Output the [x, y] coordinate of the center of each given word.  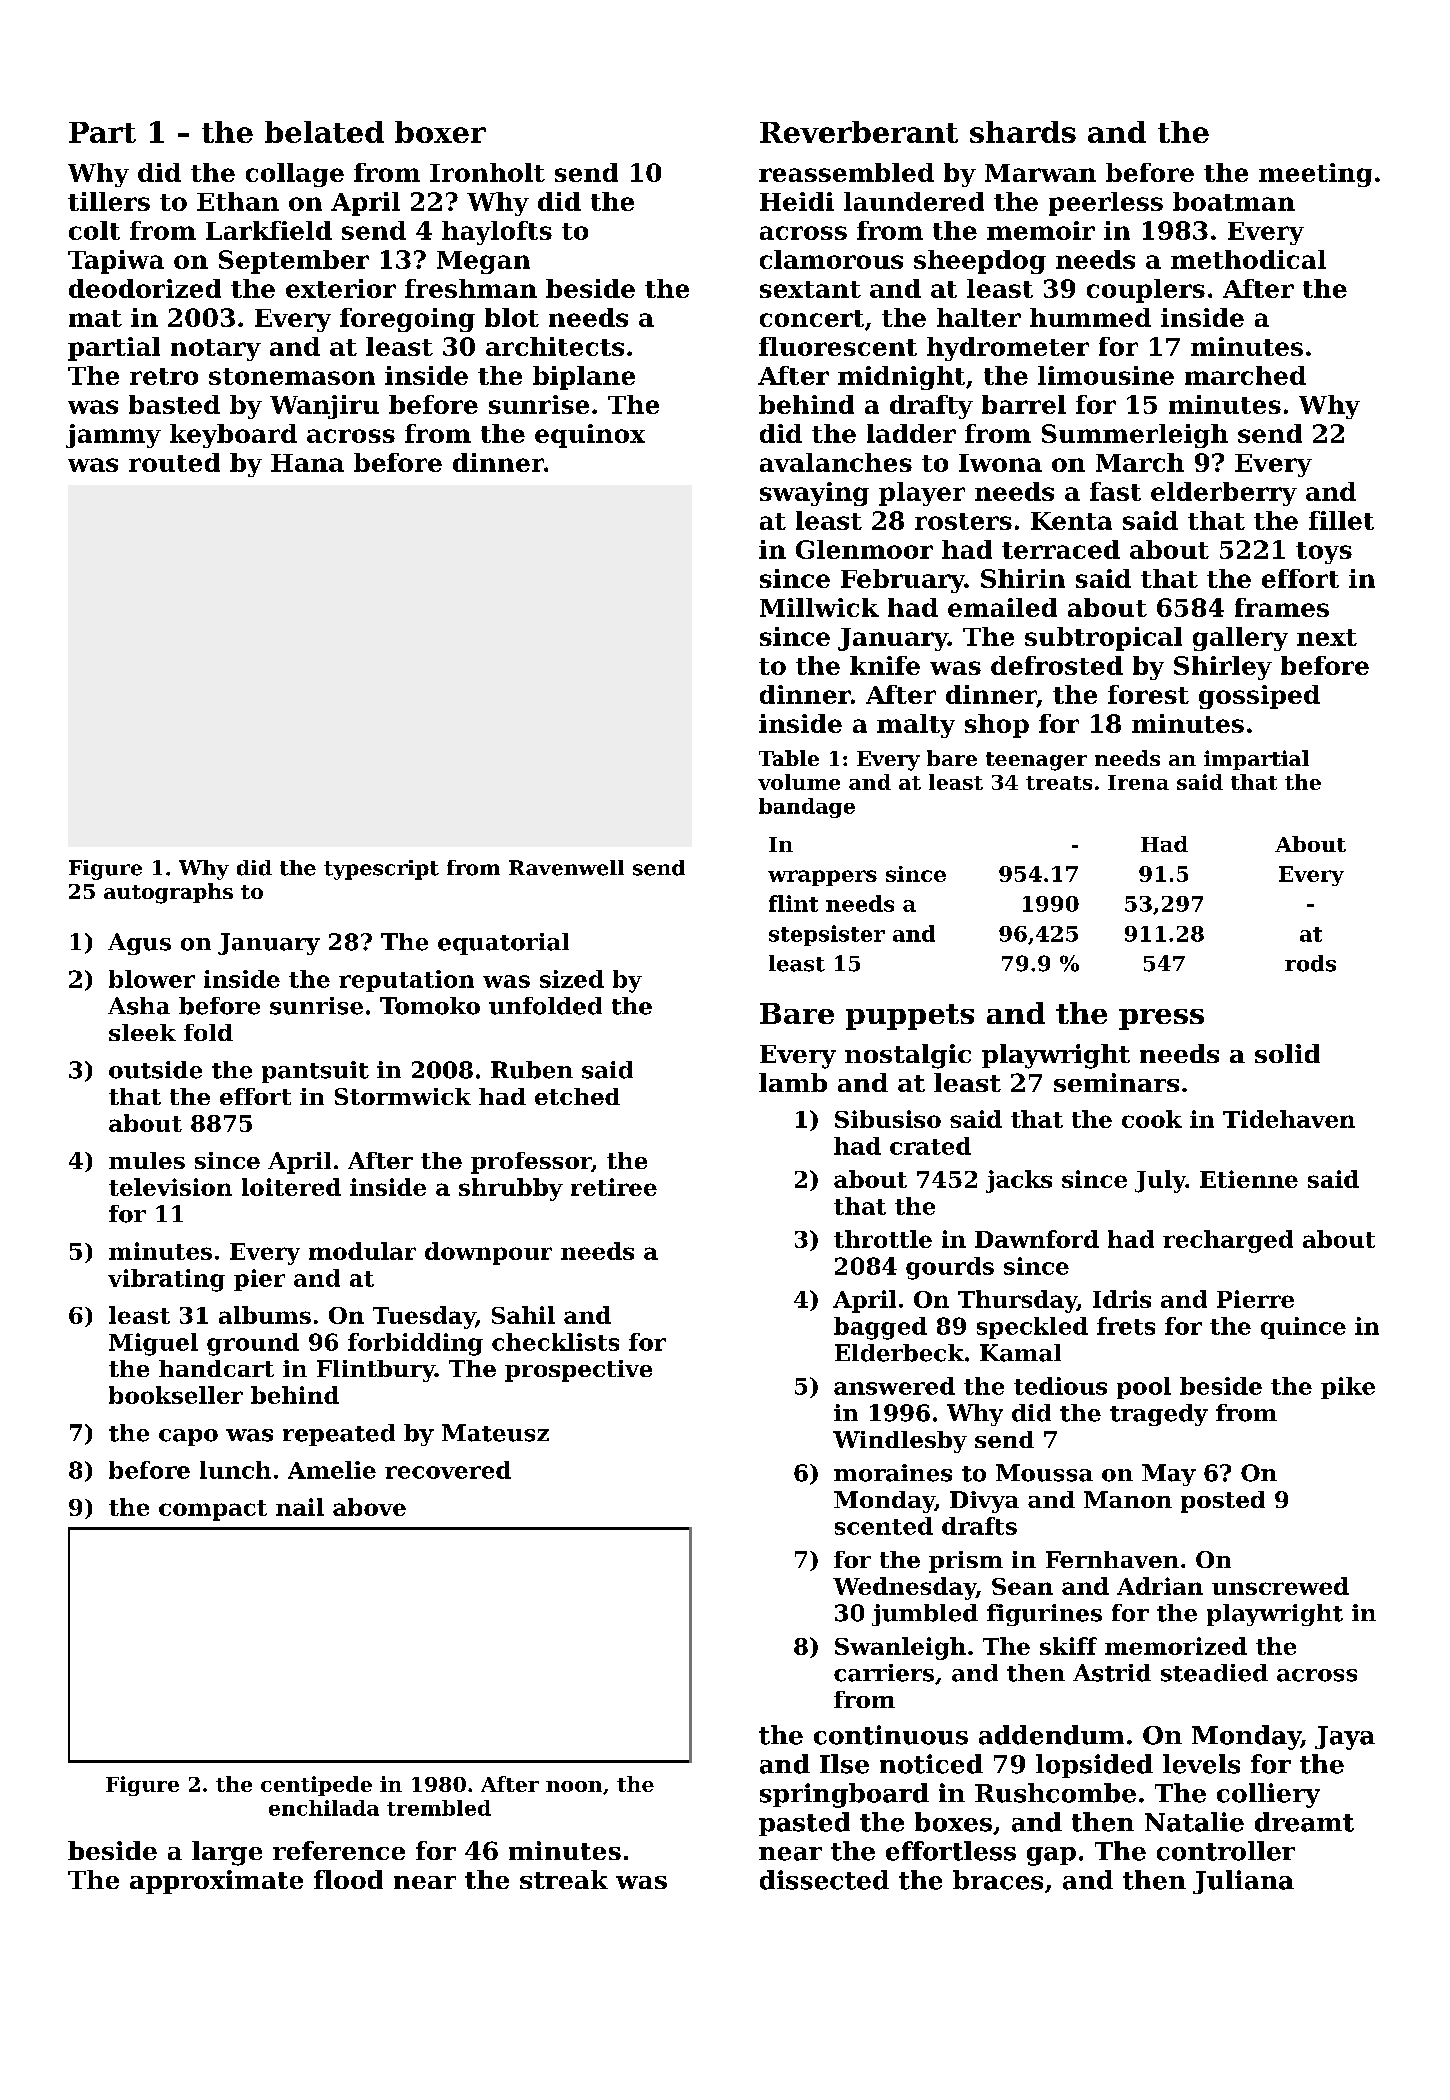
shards [1023, 132]
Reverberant [859, 132]
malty [916, 726]
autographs [168, 893]
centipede [316, 1786]
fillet [1341, 520]
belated [324, 132]
